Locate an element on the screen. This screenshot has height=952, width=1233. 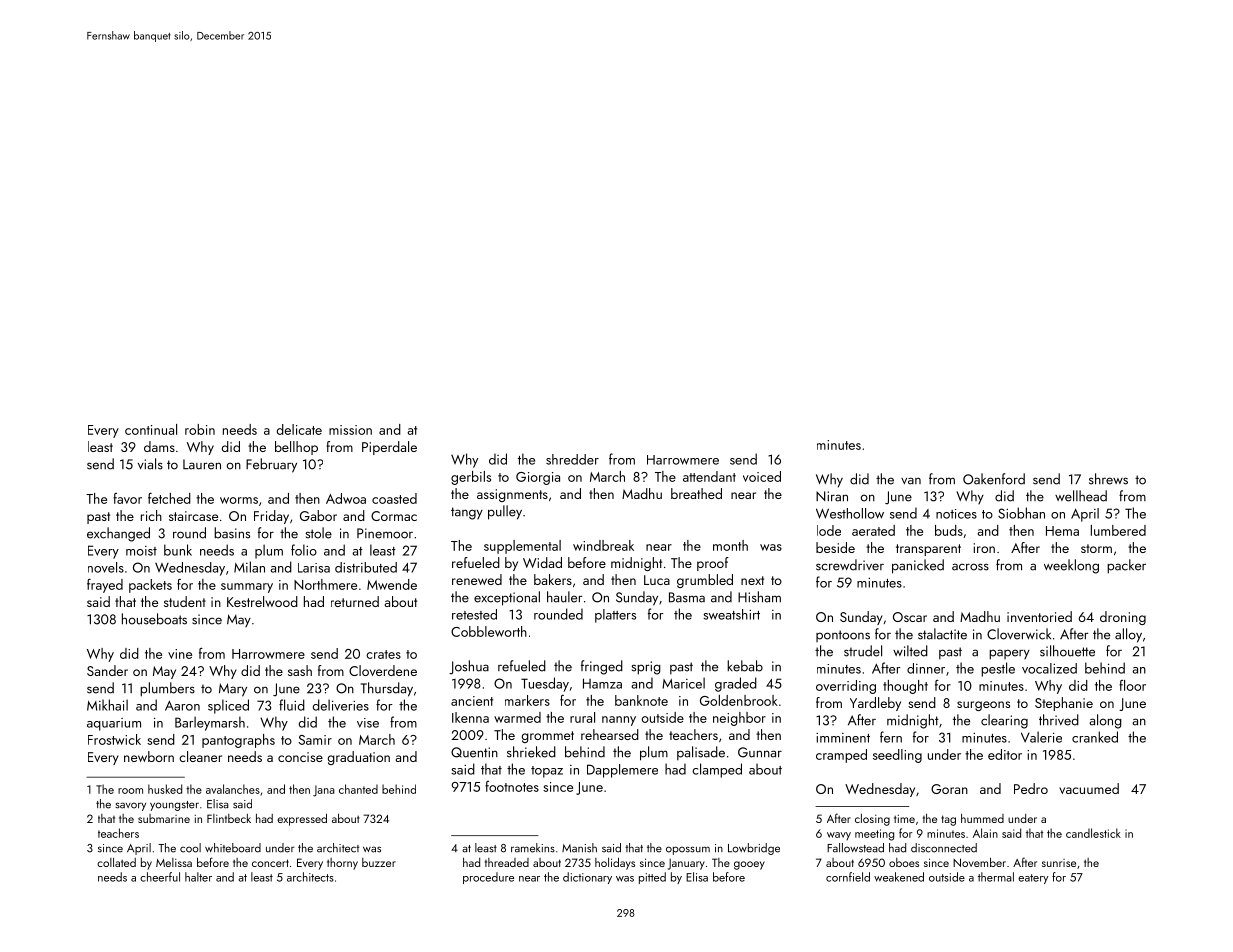
assignments is located at coordinates (512, 495).
